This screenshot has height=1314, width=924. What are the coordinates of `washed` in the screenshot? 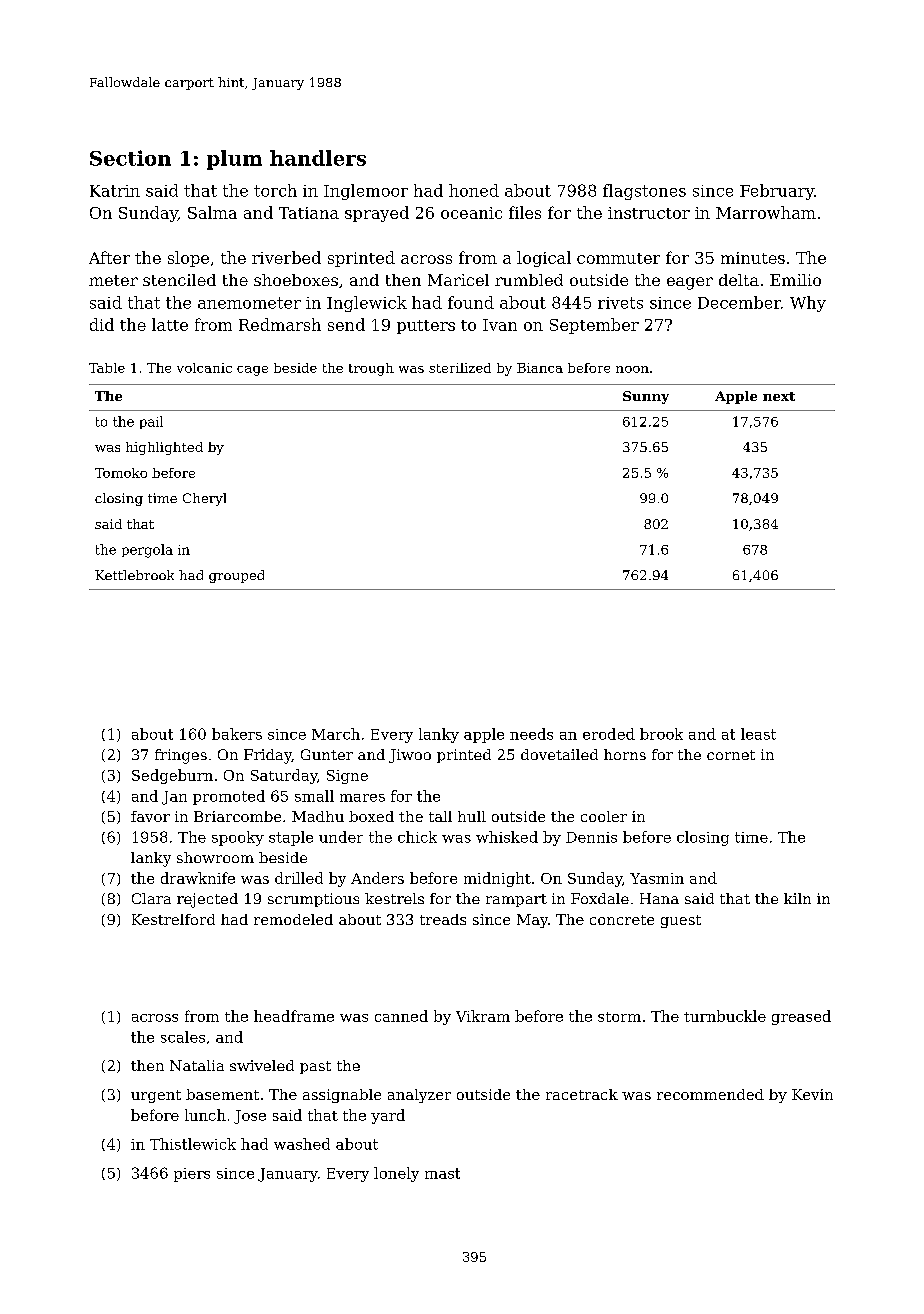 It's located at (302, 1144).
